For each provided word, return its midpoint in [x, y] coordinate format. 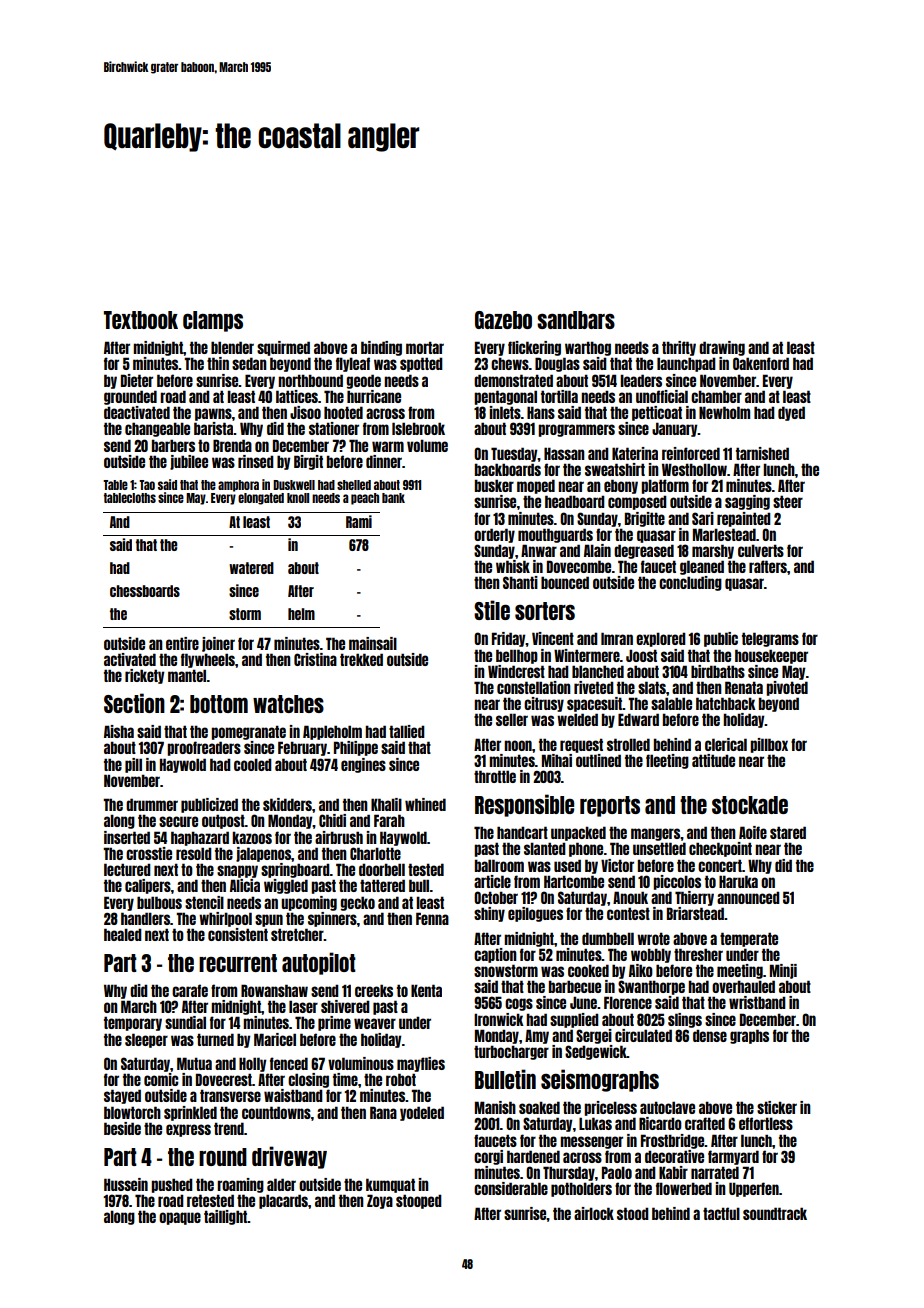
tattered [382, 885]
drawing [722, 348]
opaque [180, 1218]
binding [381, 348]
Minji [783, 971]
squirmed [283, 348]
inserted [127, 837]
